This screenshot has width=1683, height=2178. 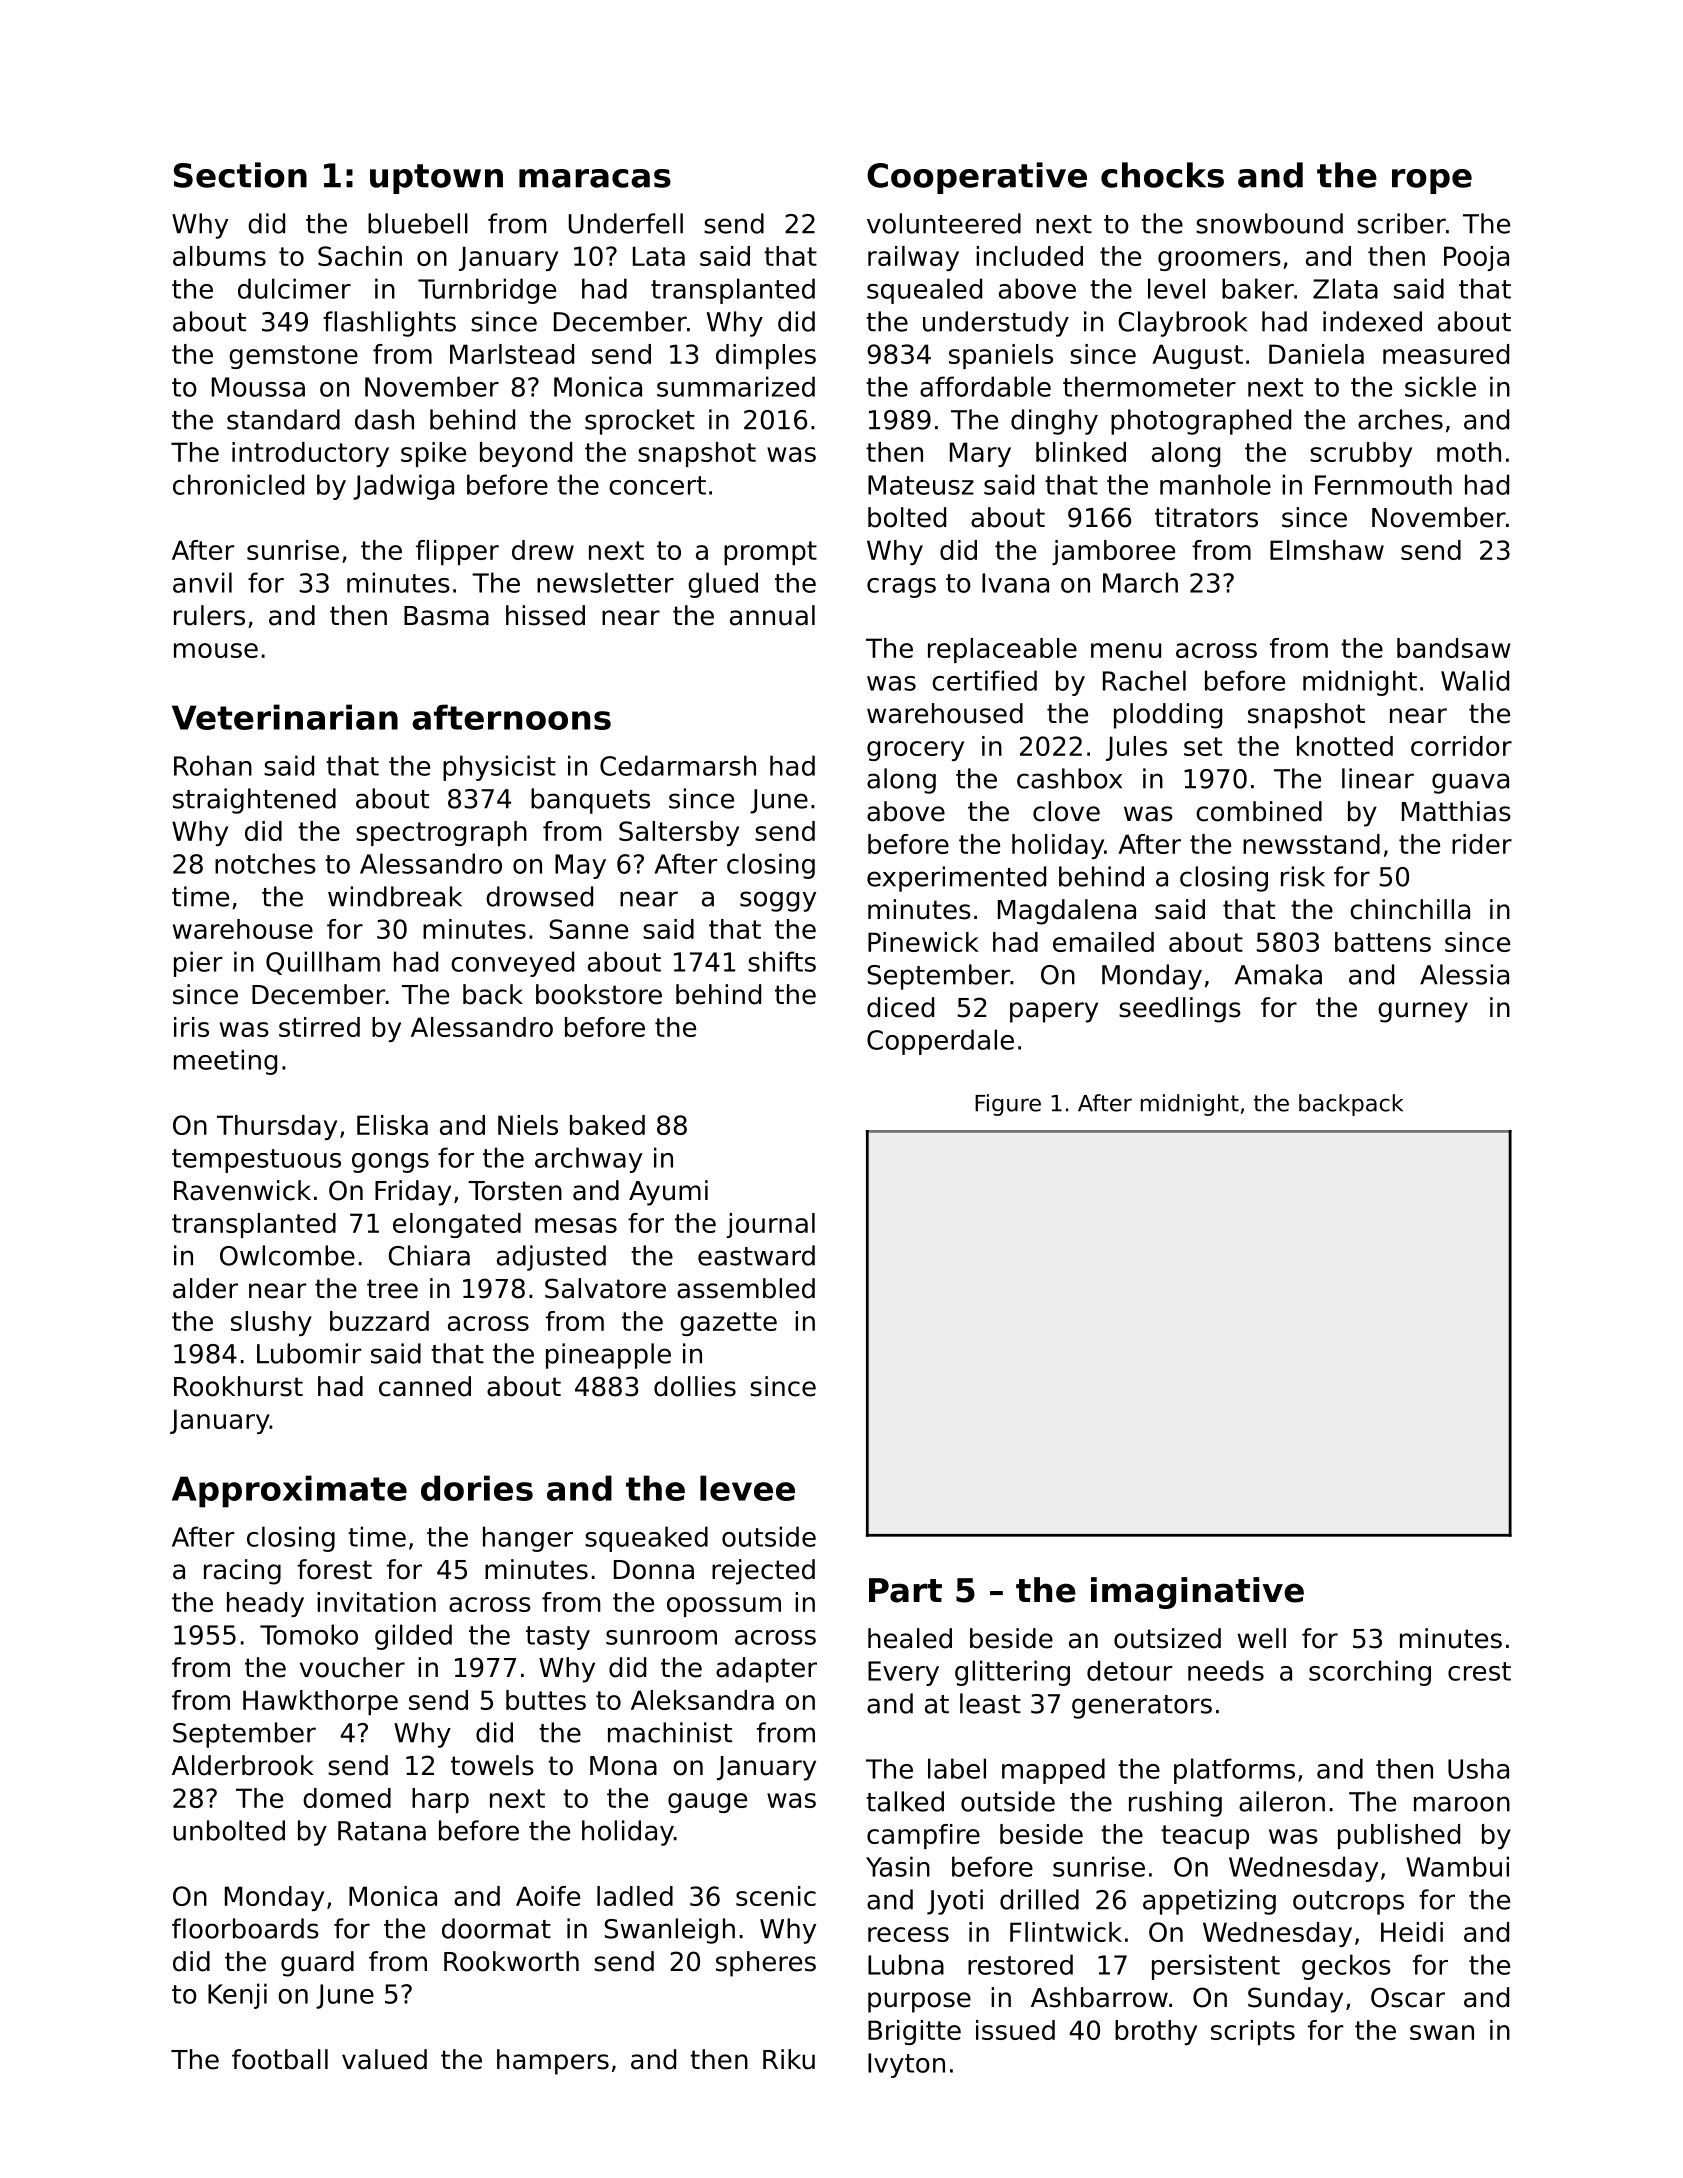 I want to click on Aleksandra, so click(x=702, y=1700).
